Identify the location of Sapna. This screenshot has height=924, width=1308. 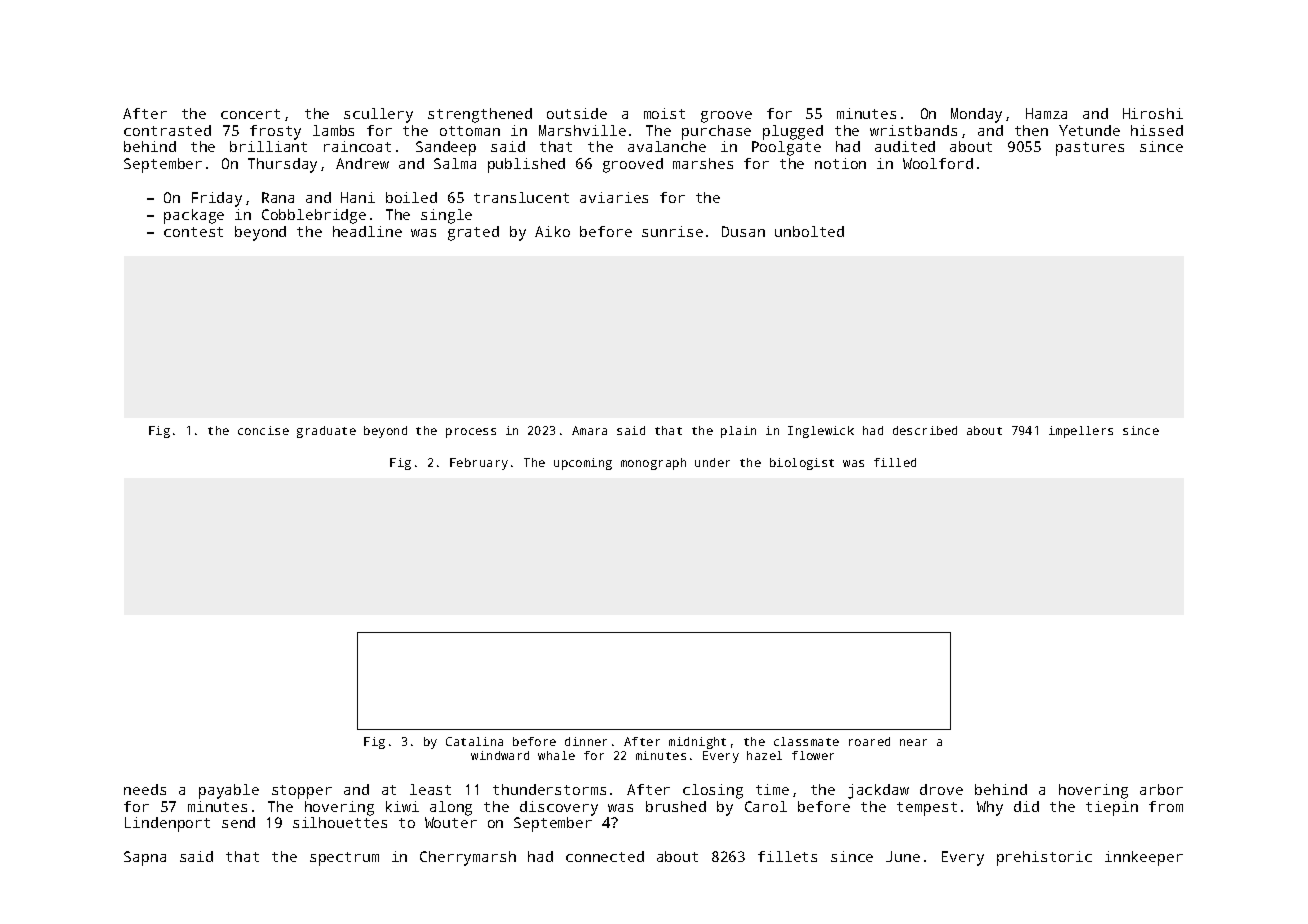
(145, 858).
